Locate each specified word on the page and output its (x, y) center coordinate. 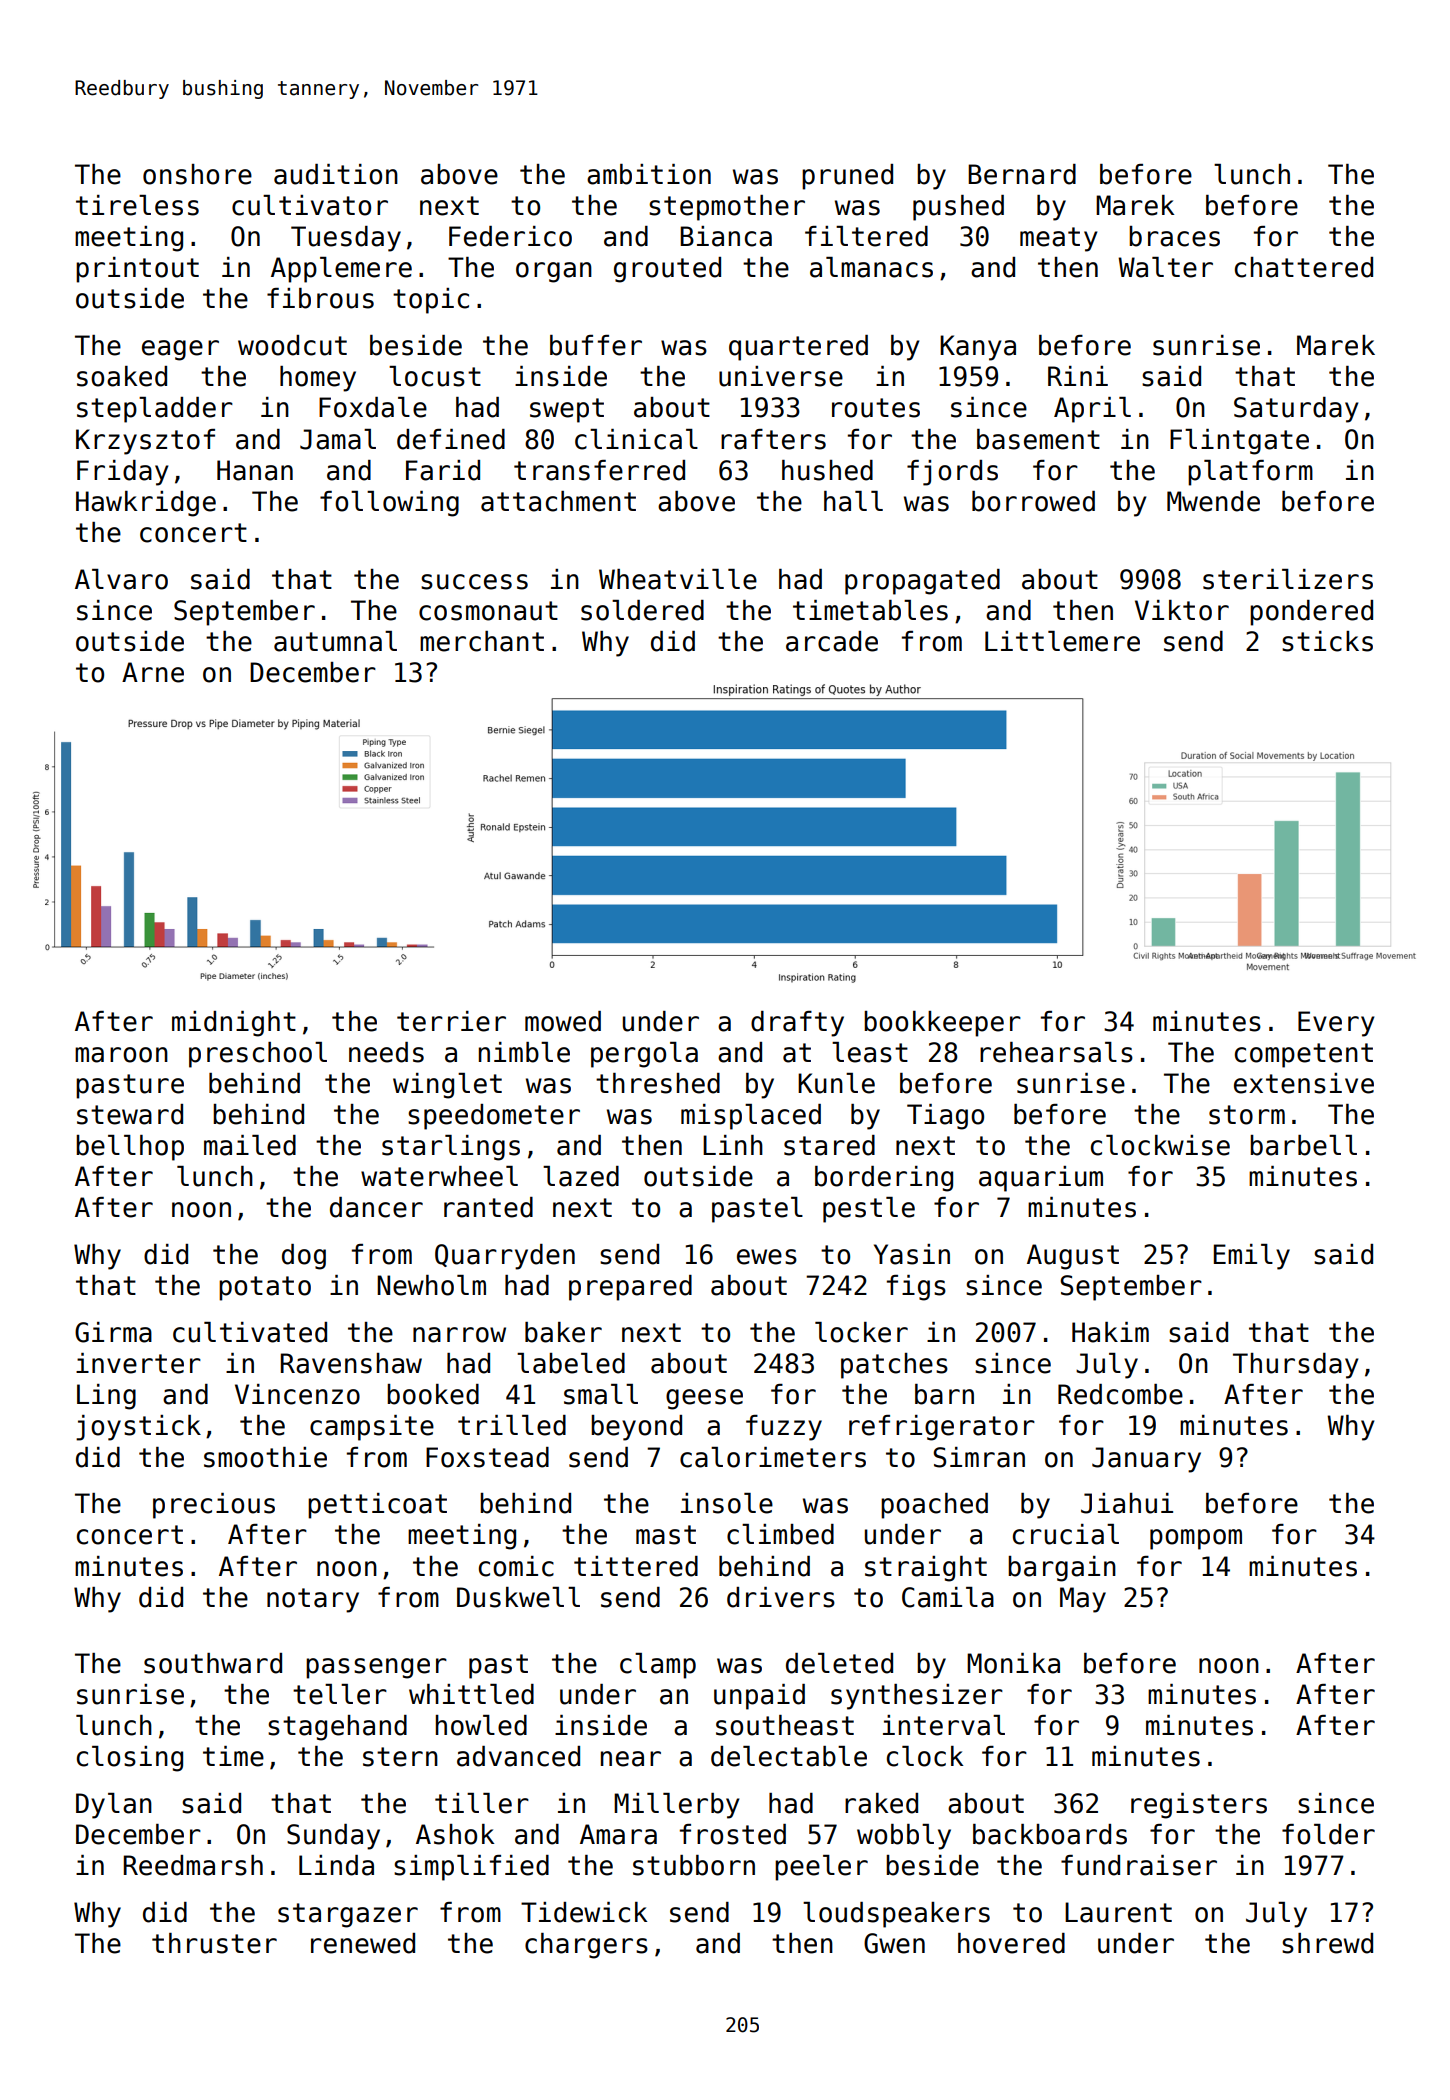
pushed (958, 208)
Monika (1013, 1663)
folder (1328, 1834)
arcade (832, 641)
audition (336, 174)
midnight (234, 1024)
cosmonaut (488, 611)
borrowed (1033, 501)
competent (1304, 1055)
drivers (781, 1597)
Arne (153, 672)
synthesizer (917, 1697)
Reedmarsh (193, 1865)
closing (130, 1759)
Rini (1078, 376)
